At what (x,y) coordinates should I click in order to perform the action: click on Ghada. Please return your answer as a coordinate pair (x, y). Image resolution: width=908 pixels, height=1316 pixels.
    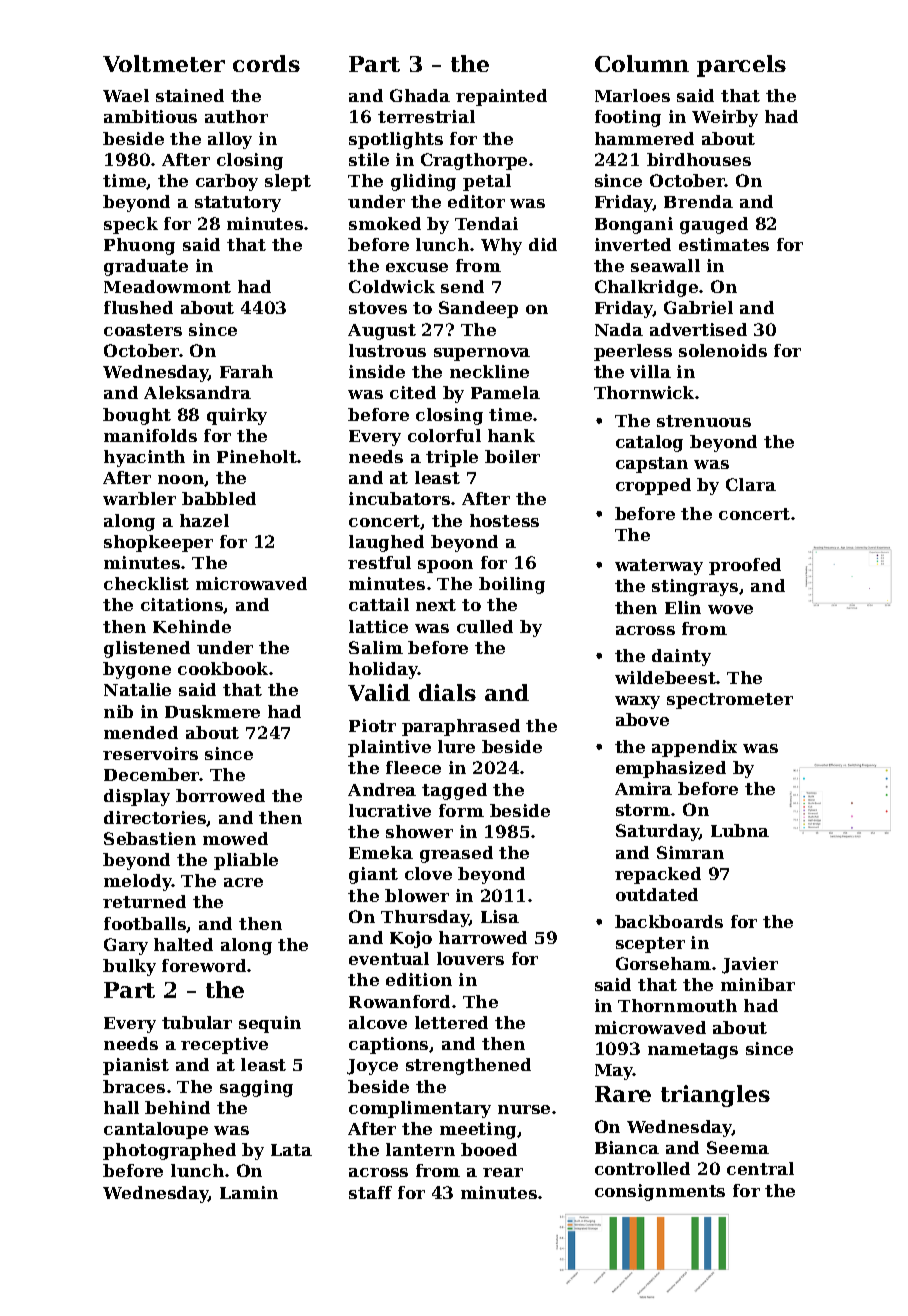
    Looking at the image, I should click on (420, 95).
